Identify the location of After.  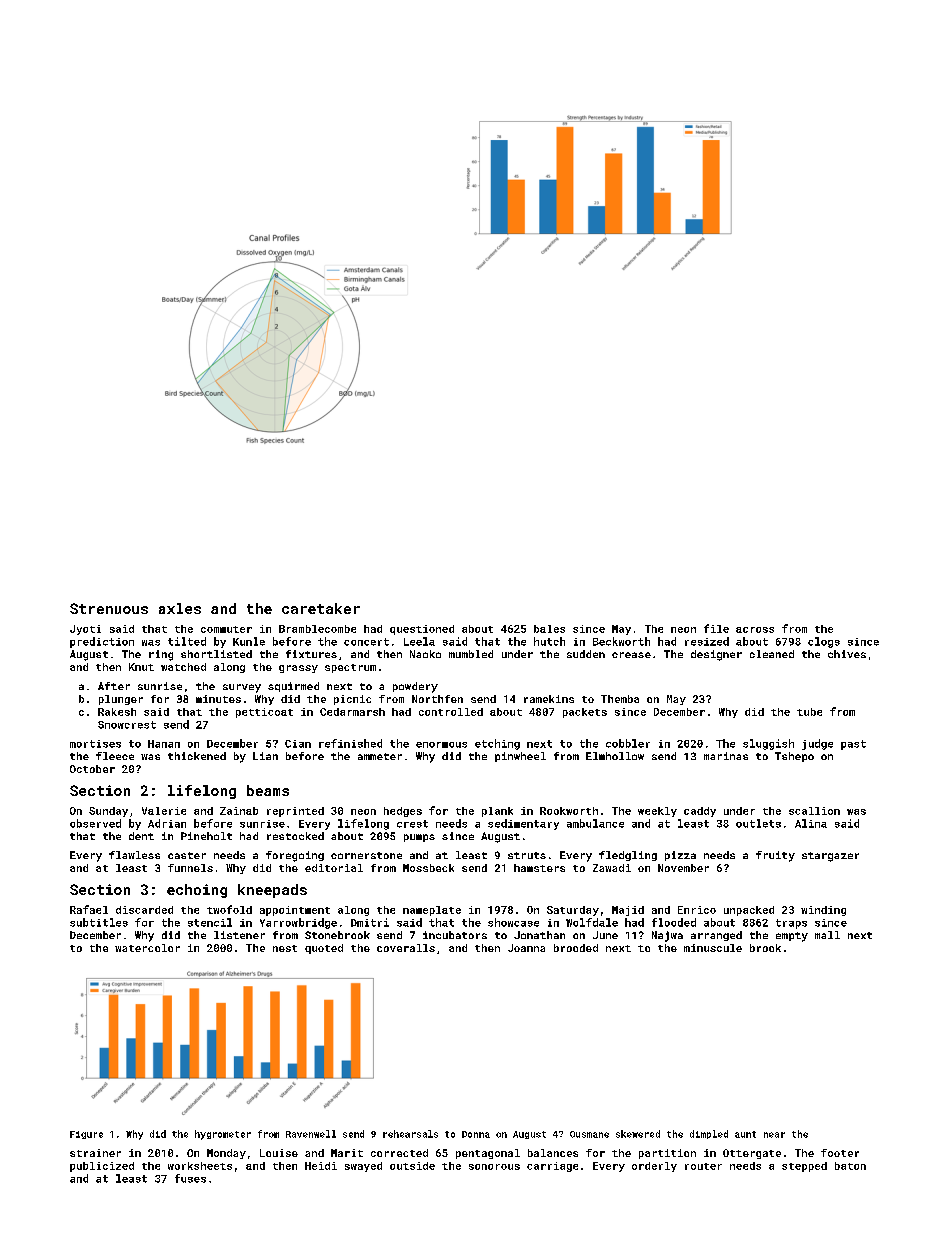
(114, 686).
